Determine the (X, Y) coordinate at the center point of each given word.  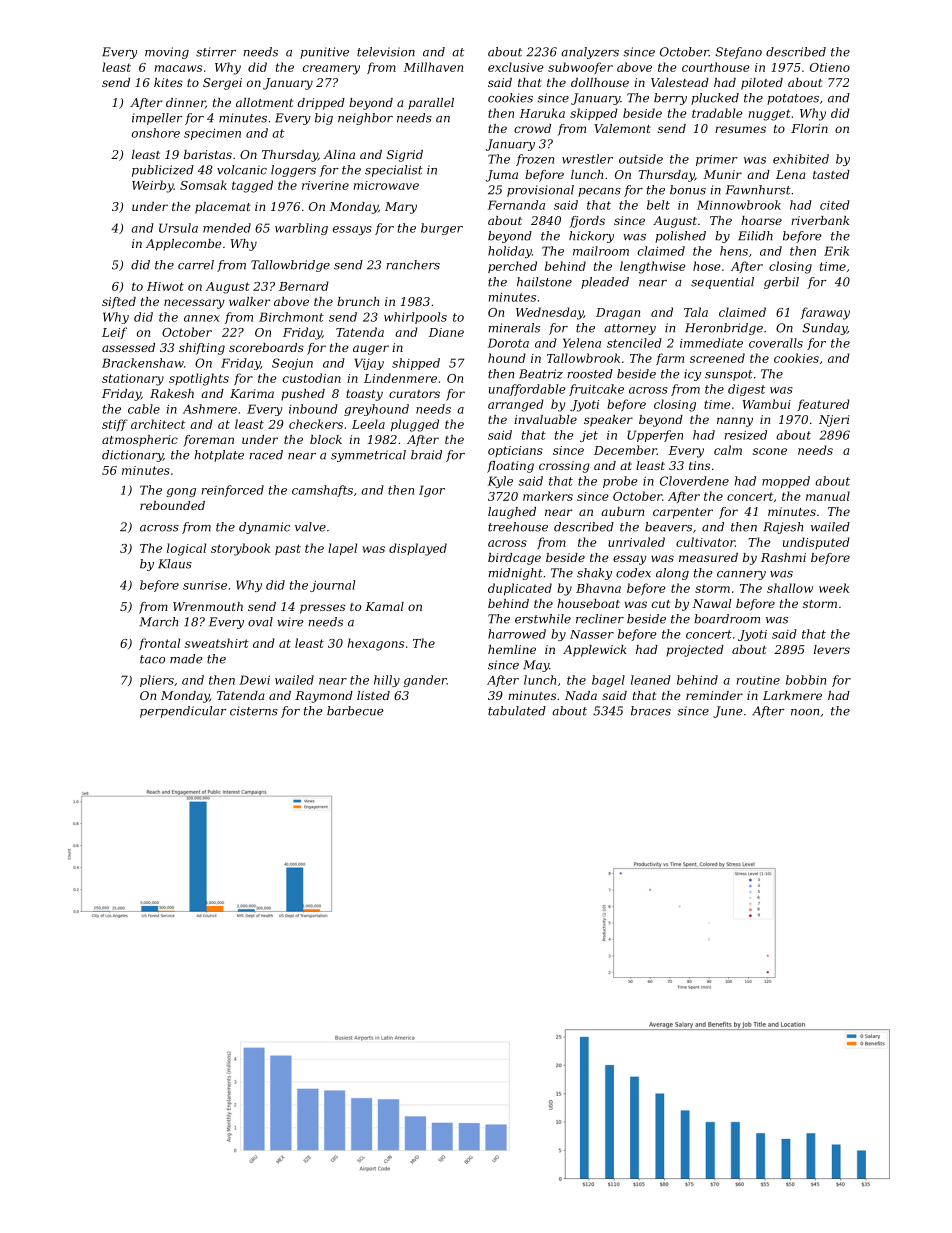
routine (758, 680)
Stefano (738, 53)
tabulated (517, 711)
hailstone (544, 282)
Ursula (178, 228)
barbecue (355, 711)
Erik (836, 251)
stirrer (216, 52)
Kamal (384, 606)
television (386, 52)
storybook (240, 549)
